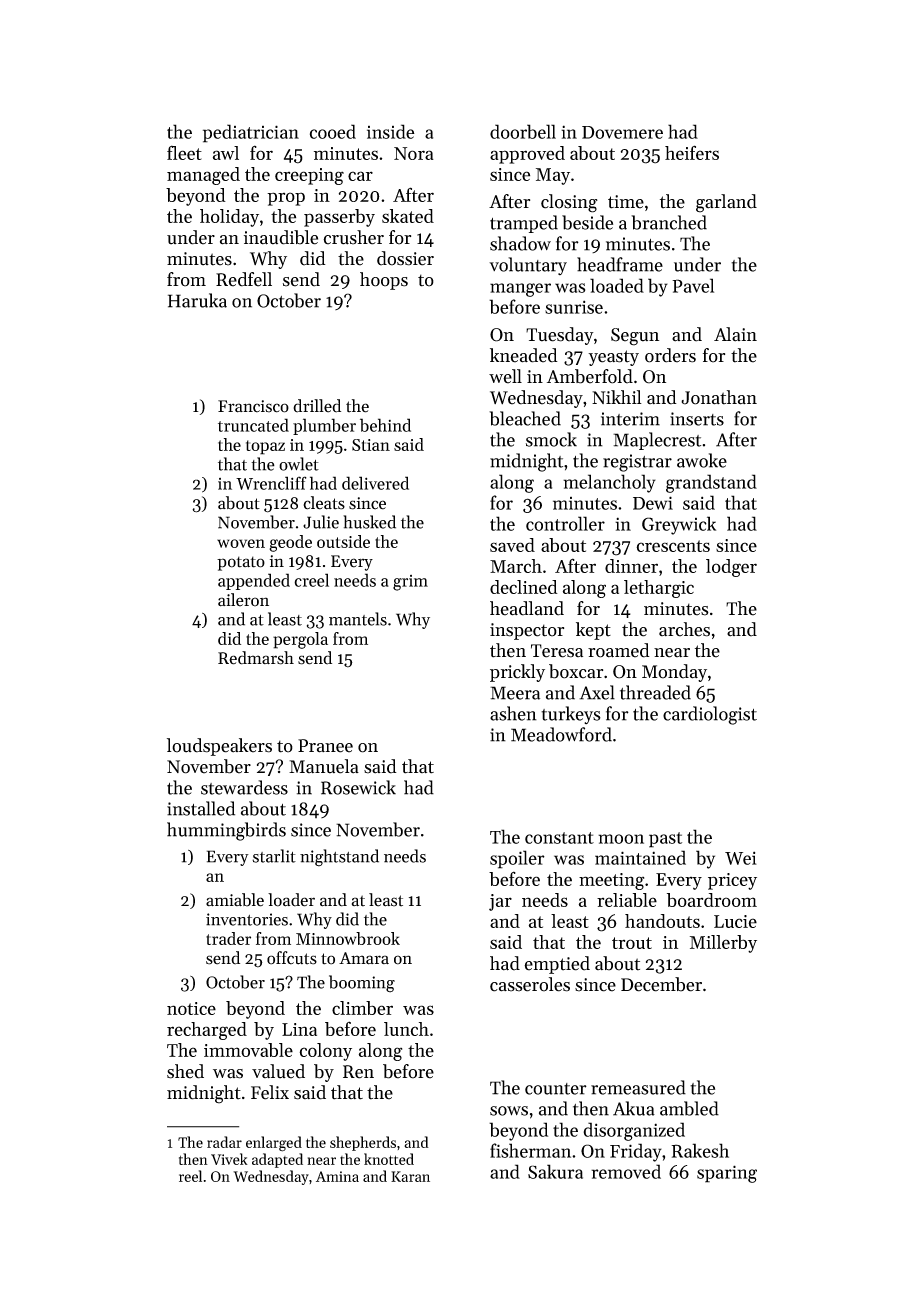 This document has width=924, height=1311. What do you see at coordinates (229, 1159) in the document?
I see `Vivek` at bounding box center [229, 1159].
